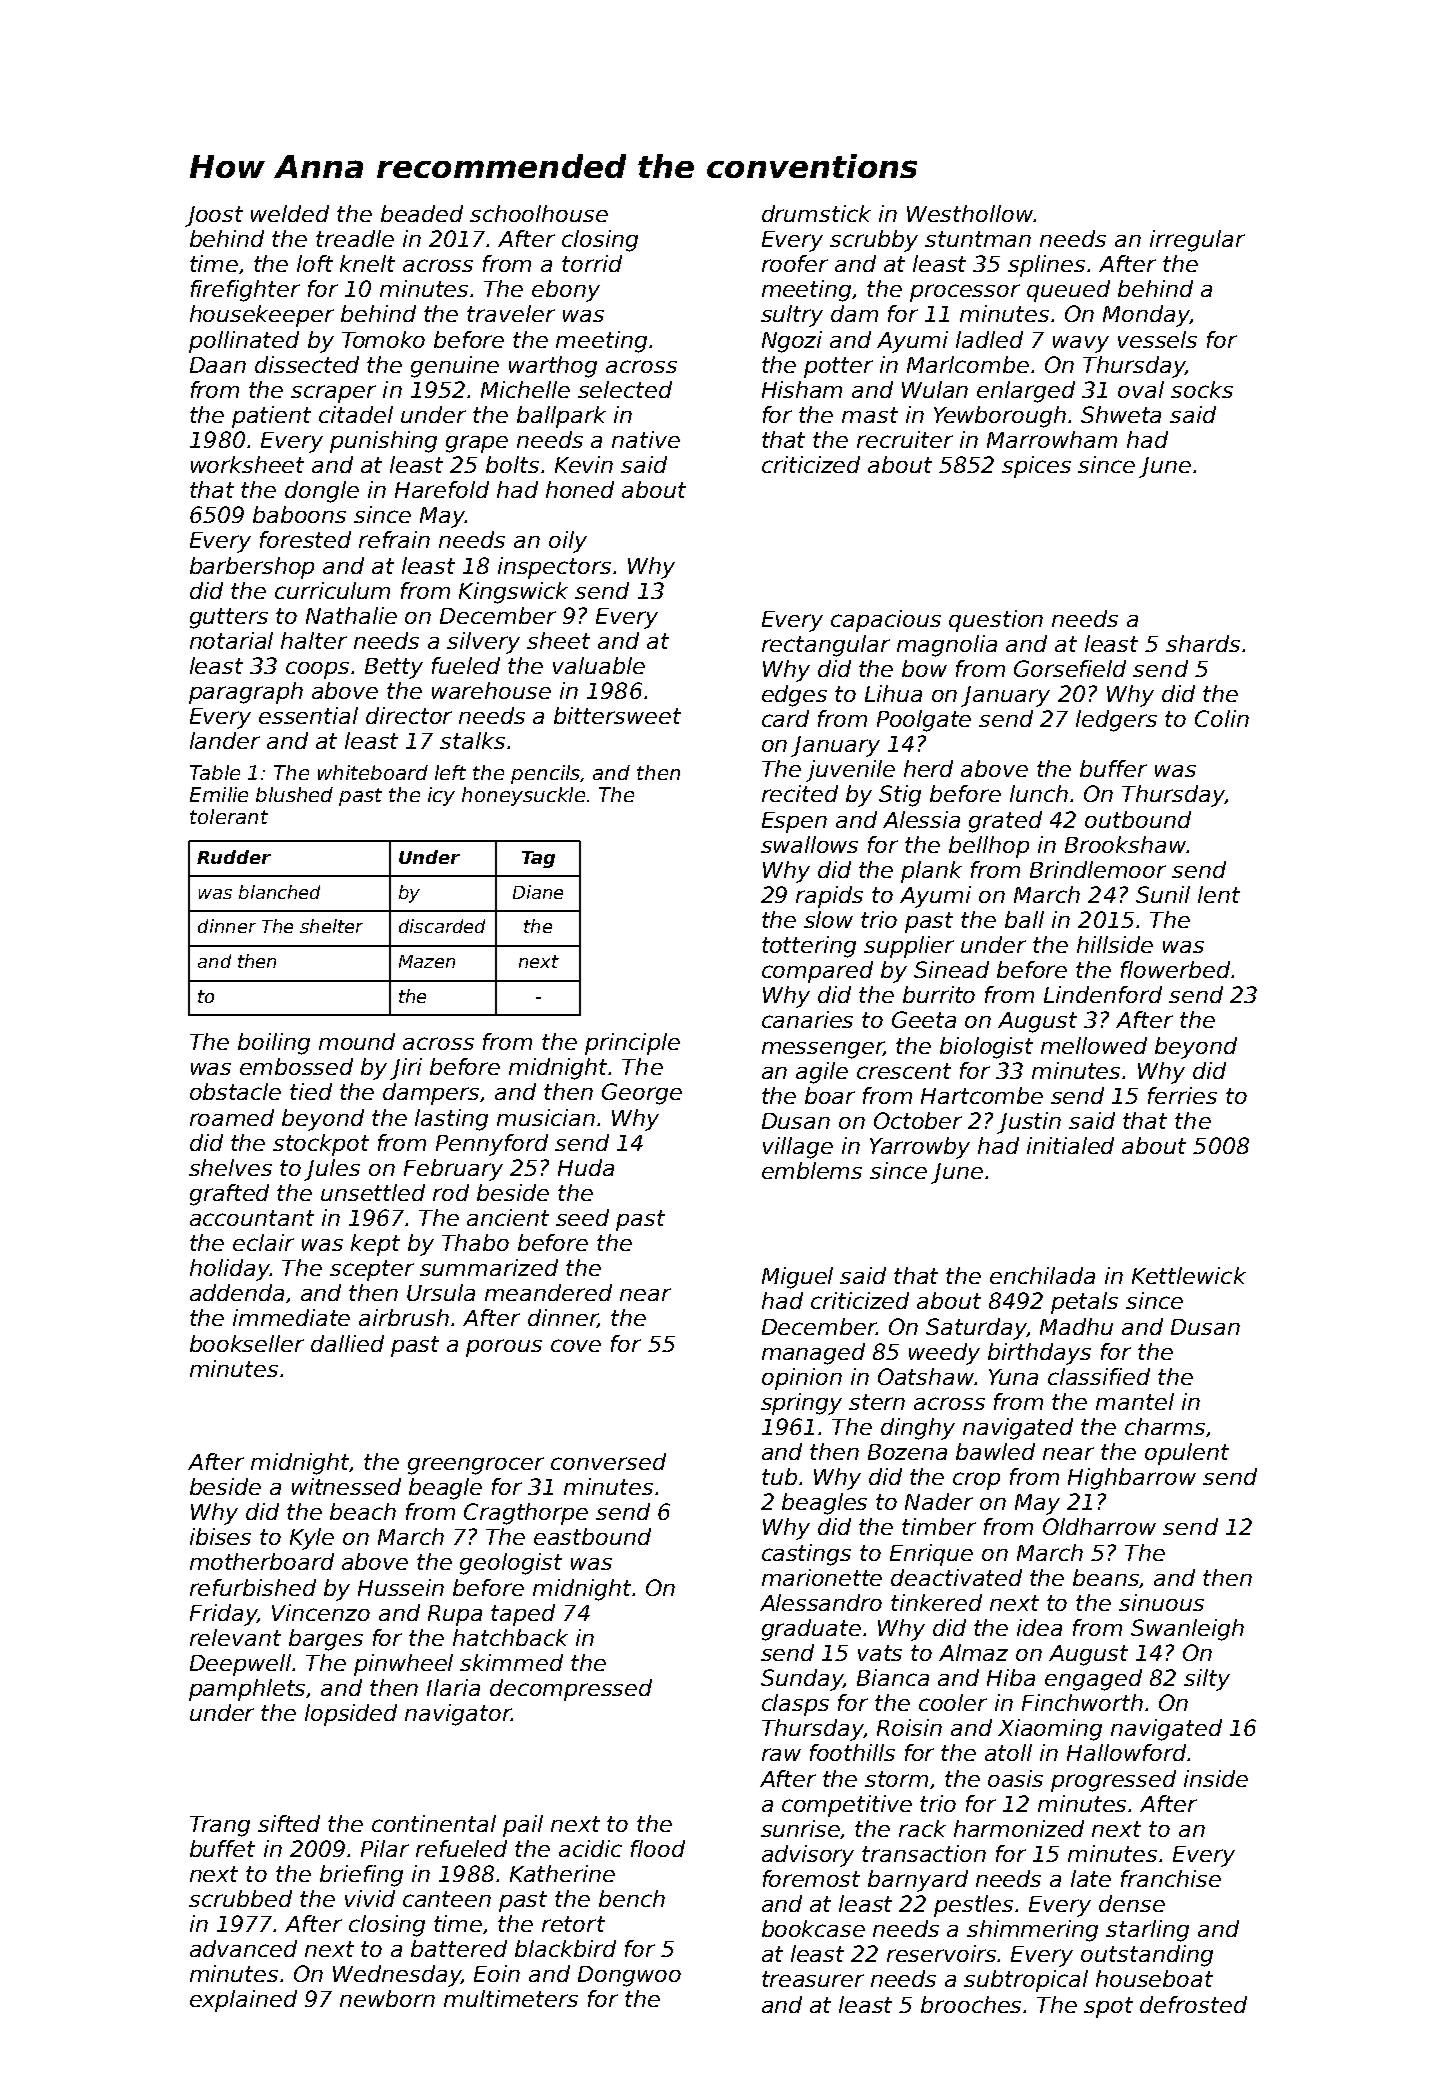 Image resolution: width=1450 pixels, height=2100 pixels. I want to click on drumstick, so click(816, 213).
